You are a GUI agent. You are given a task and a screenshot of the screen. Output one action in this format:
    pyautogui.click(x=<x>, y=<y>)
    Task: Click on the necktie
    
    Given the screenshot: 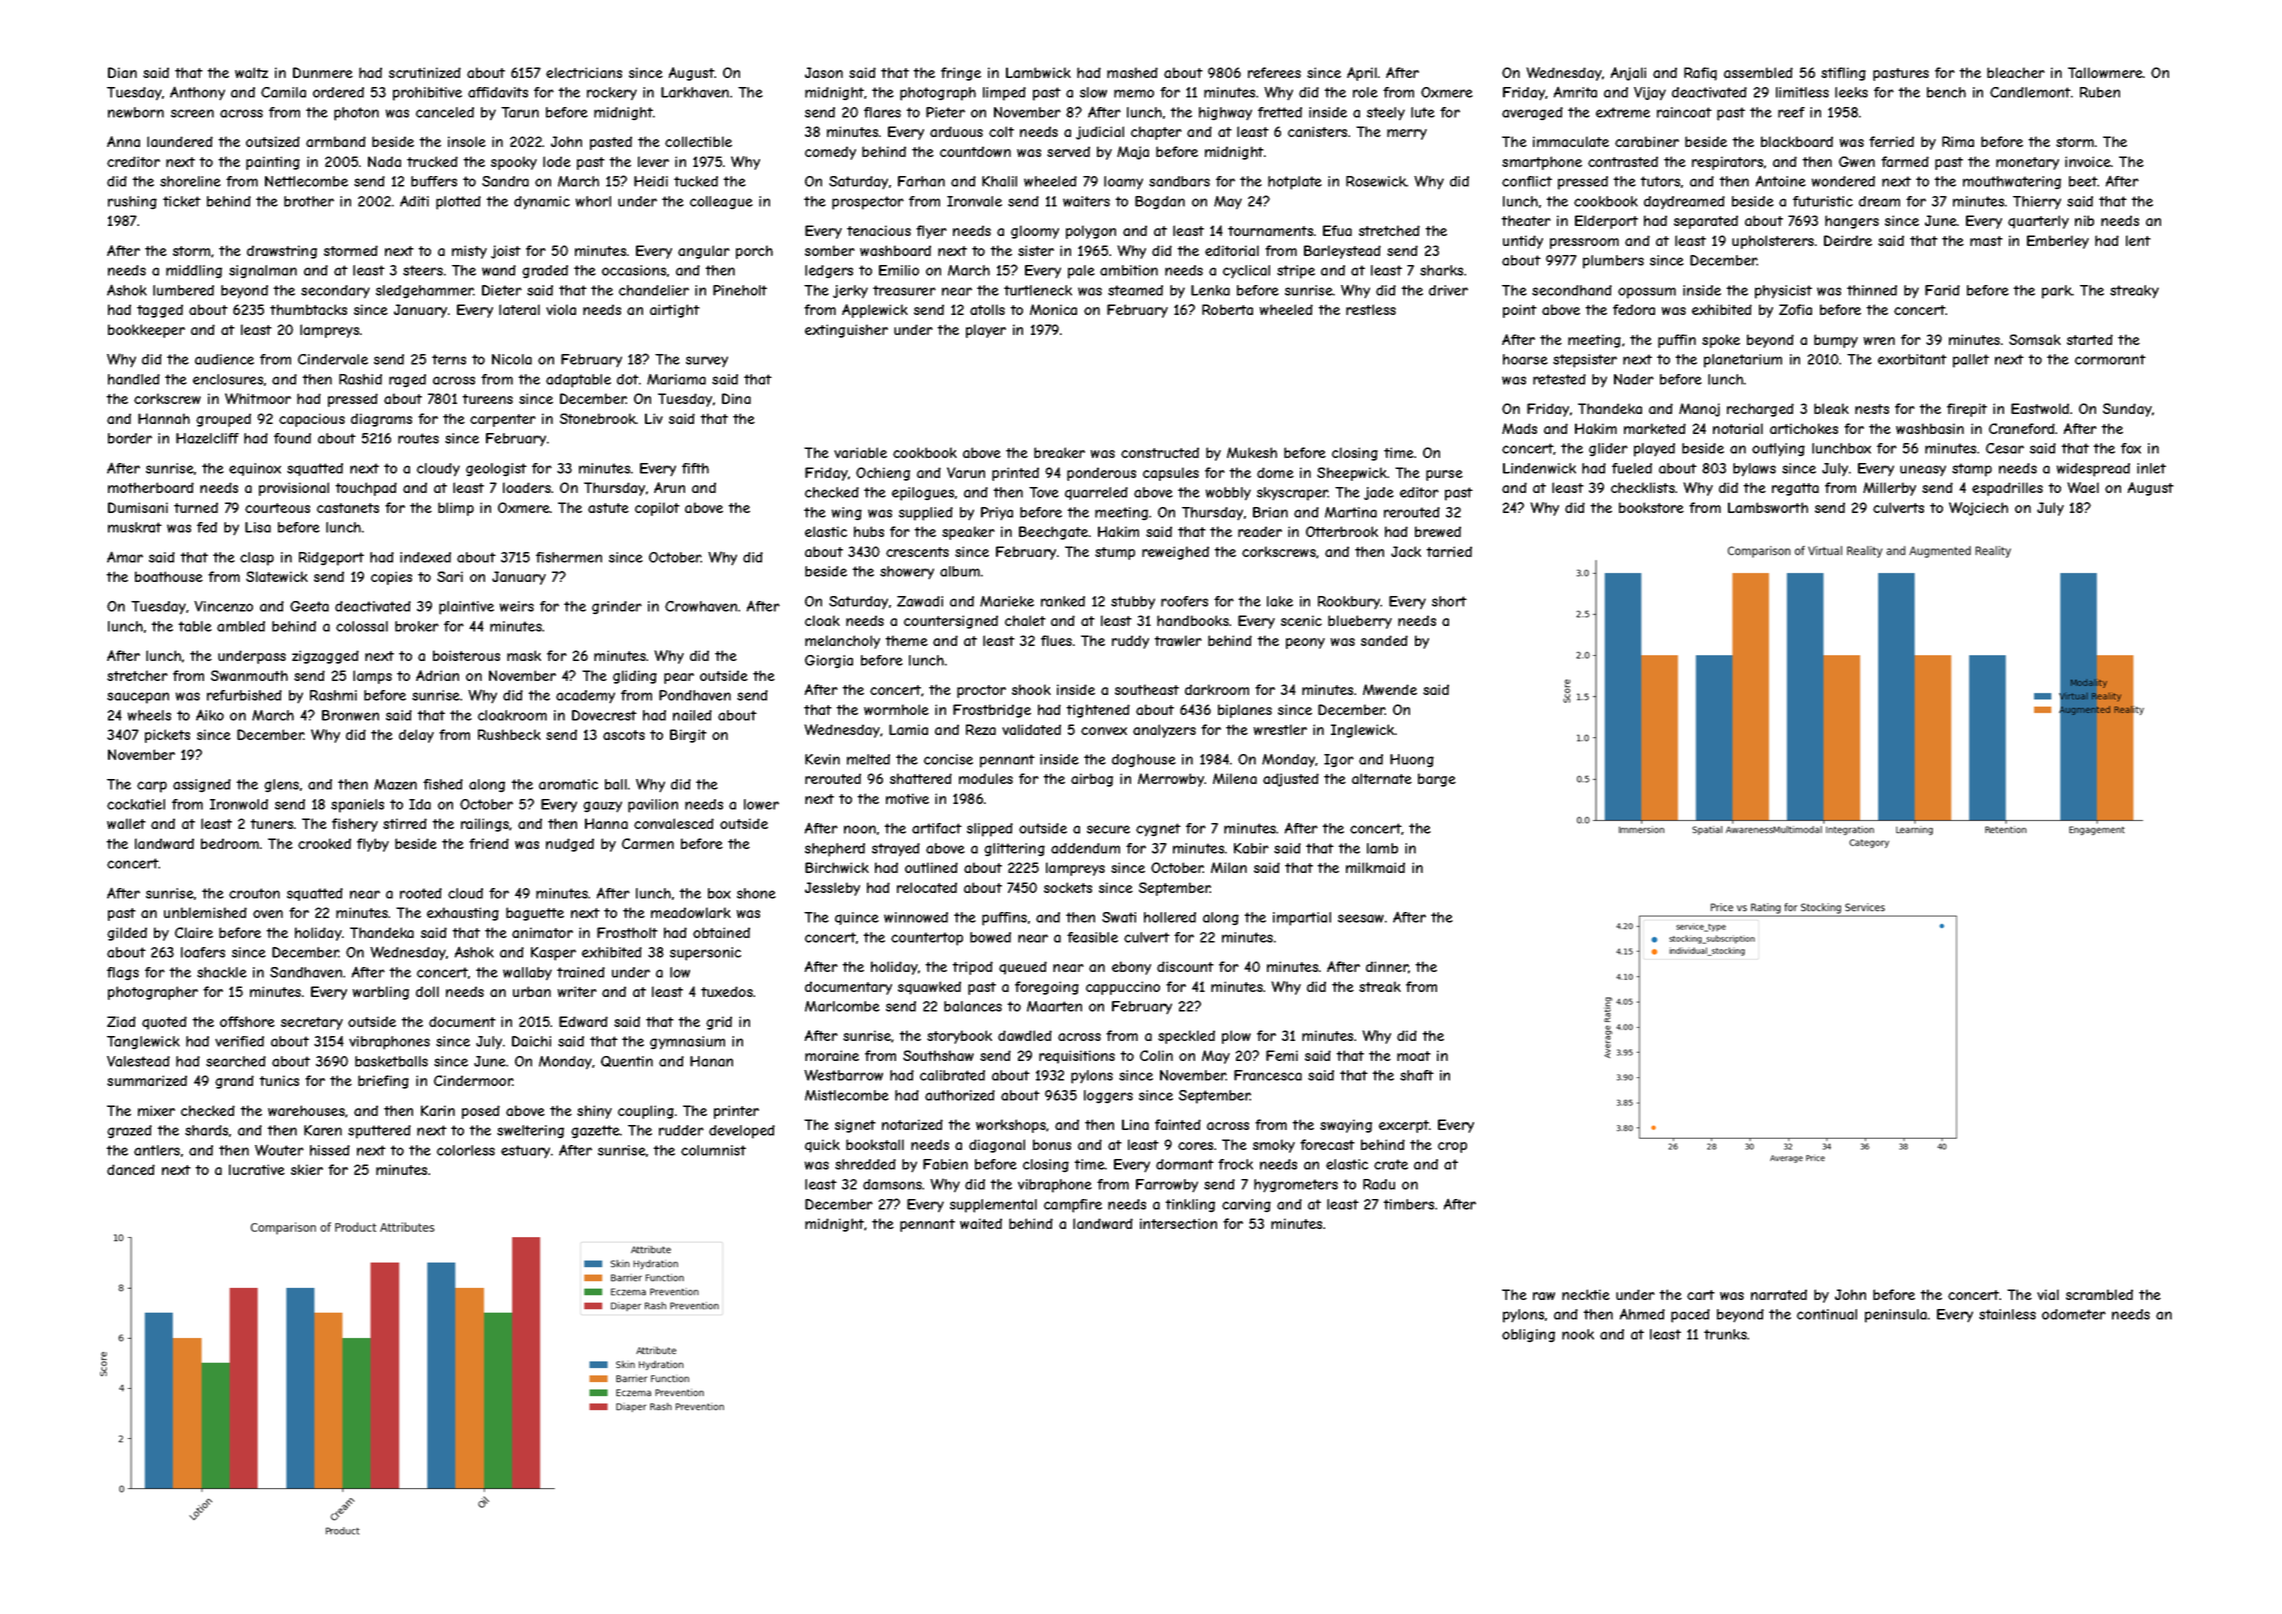 What is the action you would take?
    pyautogui.click(x=1586, y=1294)
